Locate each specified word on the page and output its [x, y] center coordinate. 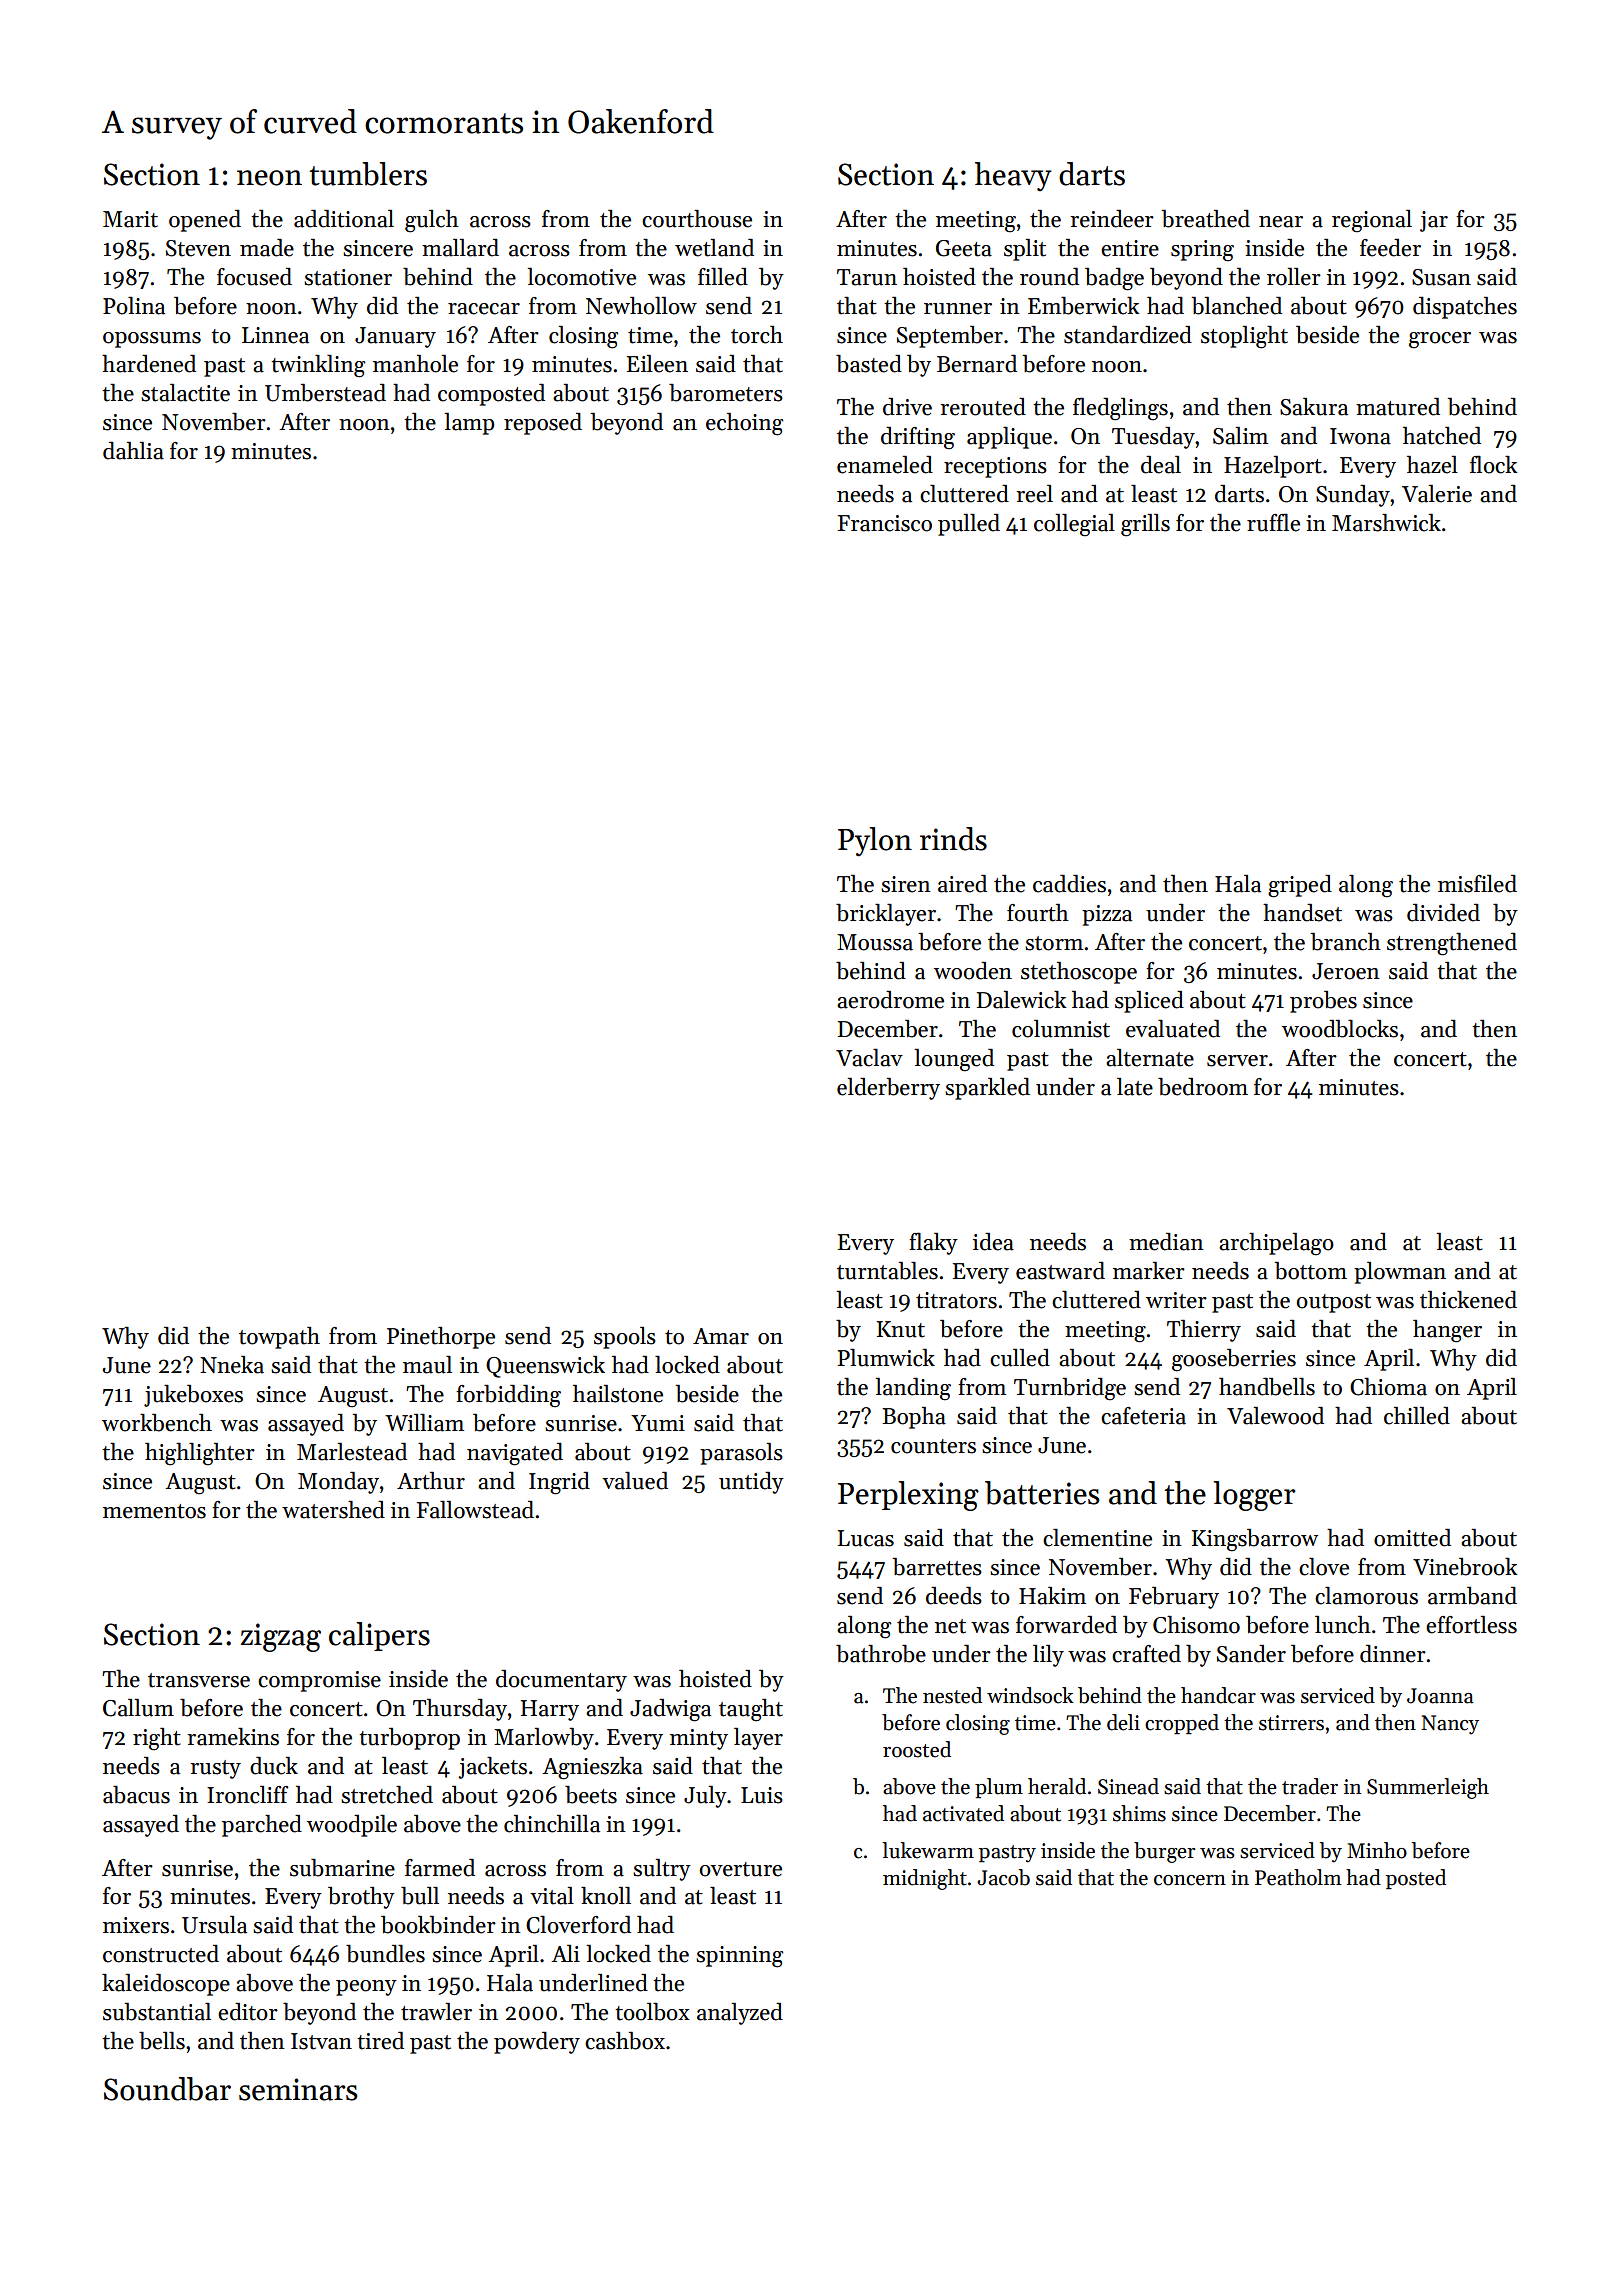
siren [906, 884]
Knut [901, 1329]
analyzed [740, 2014]
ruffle [1273, 523]
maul [427, 1365]
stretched [387, 1795]
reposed [543, 424]
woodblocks [1340, 1029]
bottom [1311, 1271]
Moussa [875, 942]
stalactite [185, 393]
